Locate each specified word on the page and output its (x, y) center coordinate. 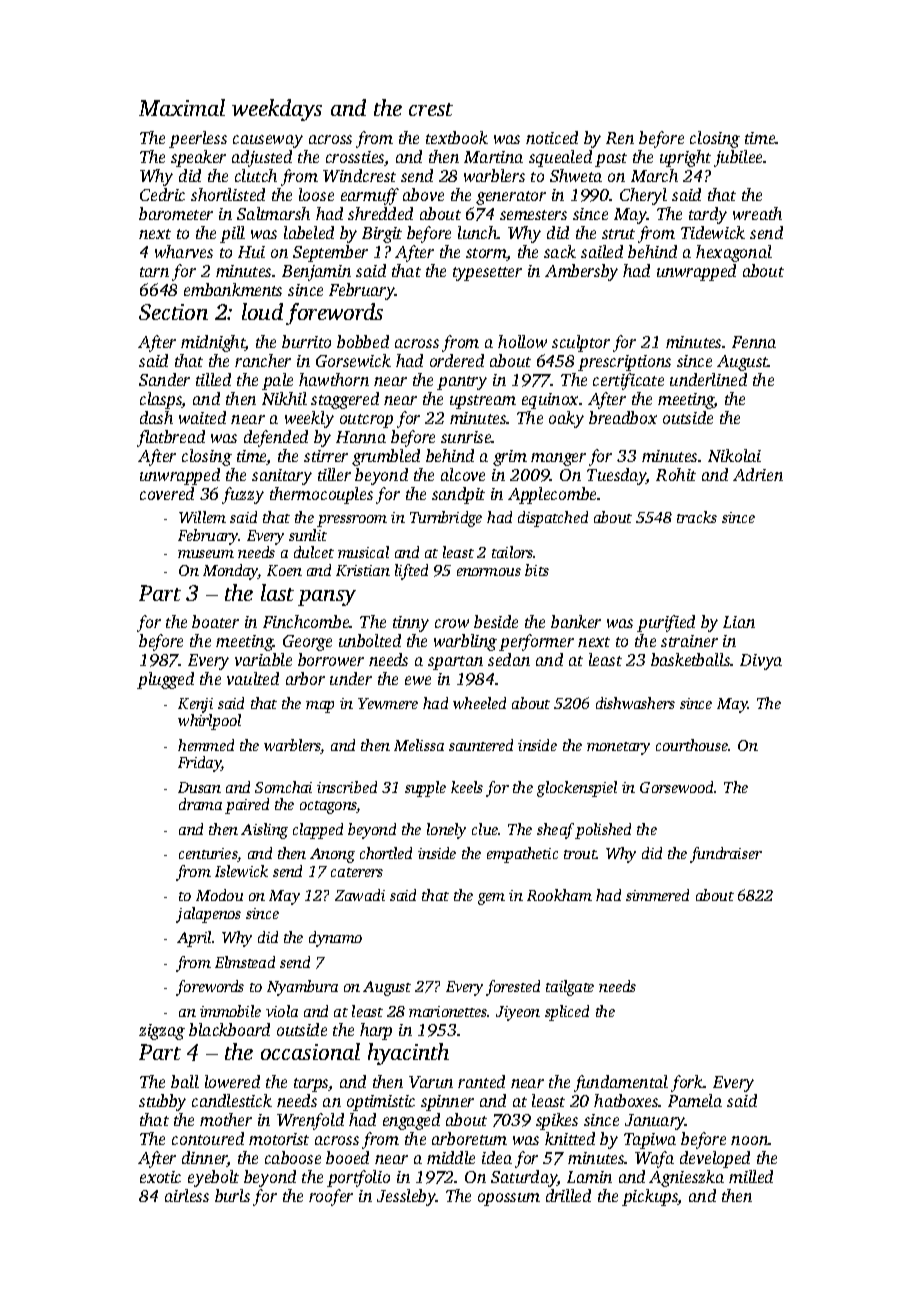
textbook (457, 137)
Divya (761, 662)
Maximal (182, 107)
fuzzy (243, 495)
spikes (557, 1121)
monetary (618, 748)
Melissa (419, 745)
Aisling (264, 831)
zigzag (162, 1032)
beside (496, 621)
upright (685, 158)
